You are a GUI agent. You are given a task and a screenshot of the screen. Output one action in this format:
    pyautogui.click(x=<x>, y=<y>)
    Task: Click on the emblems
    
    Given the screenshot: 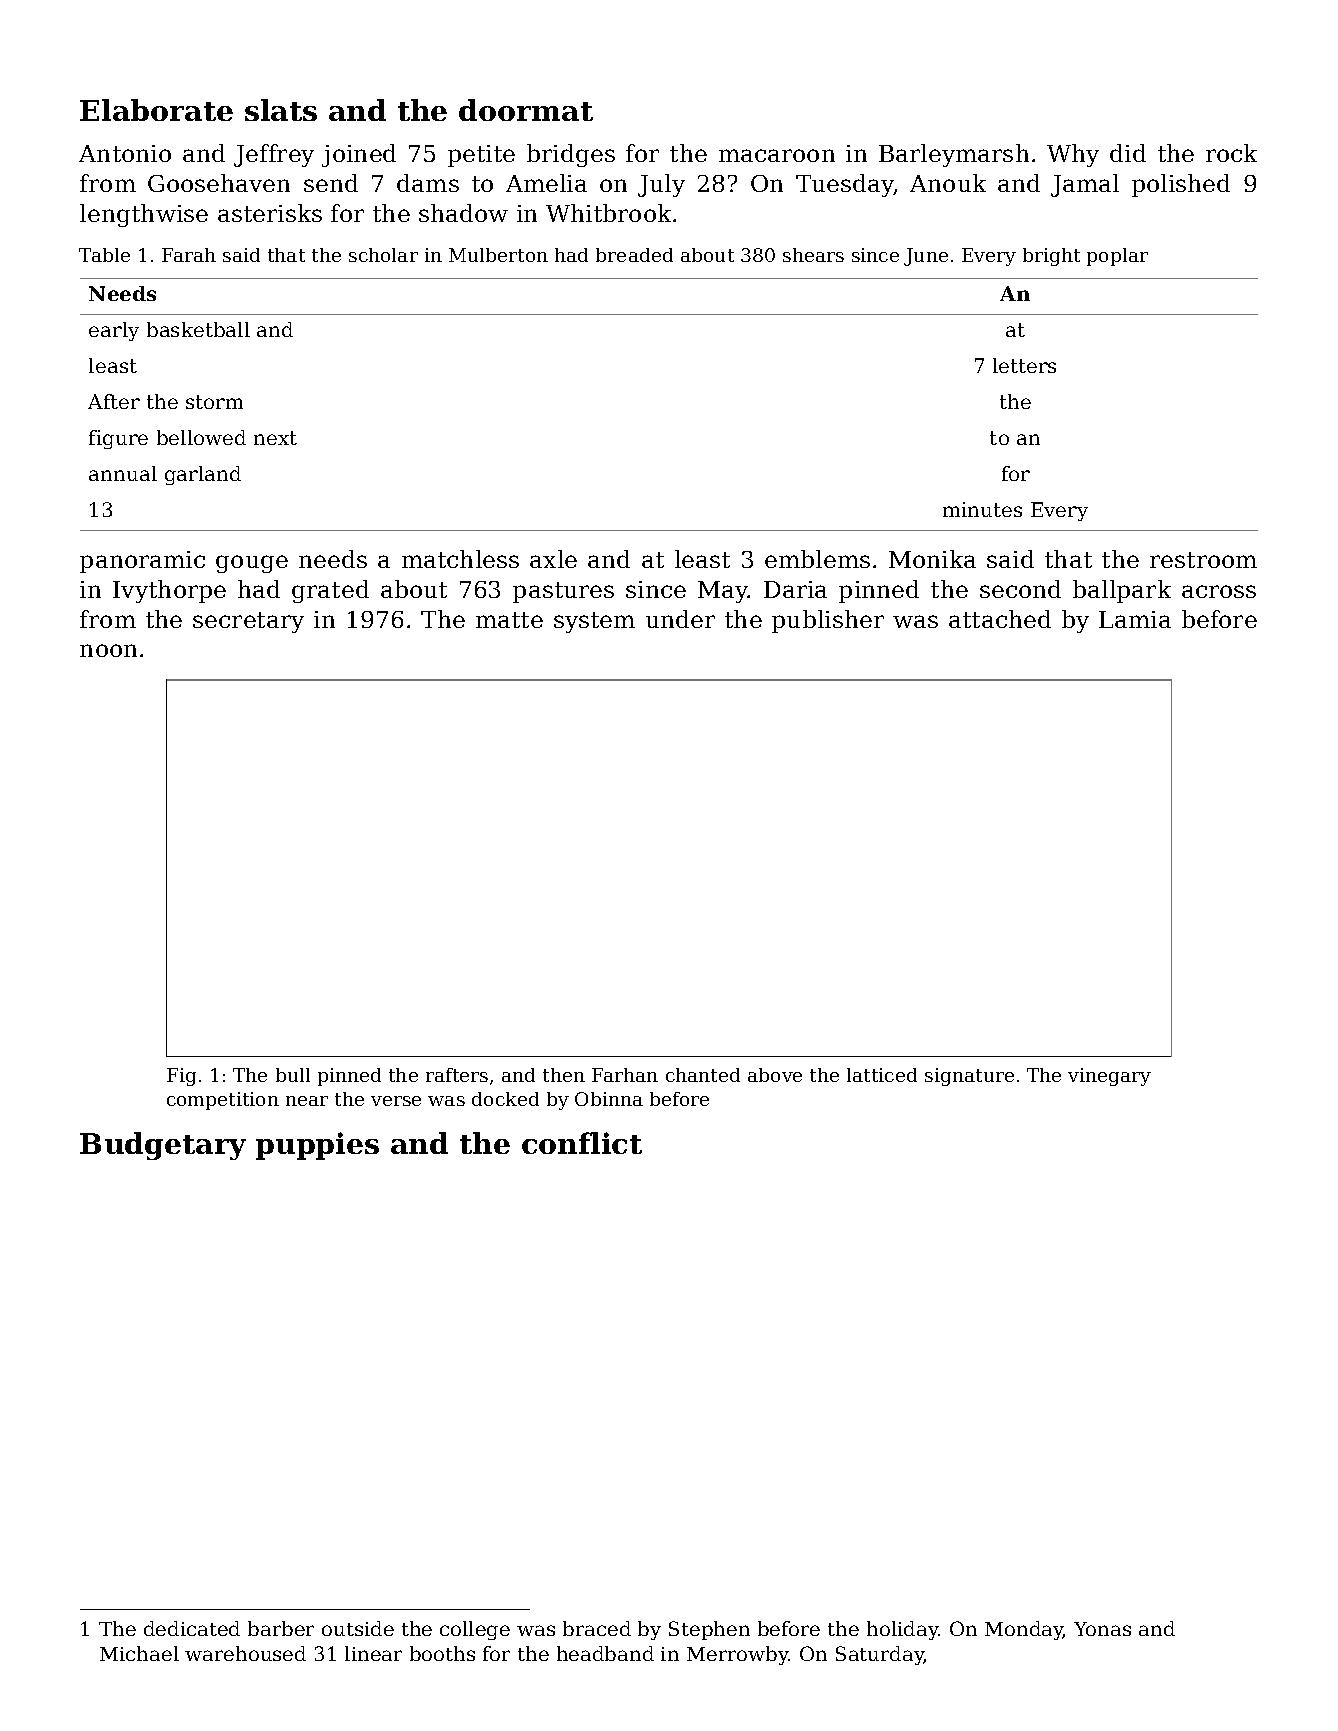 What is the action you would take?
    pyautogui.click(x=817, y=559)
